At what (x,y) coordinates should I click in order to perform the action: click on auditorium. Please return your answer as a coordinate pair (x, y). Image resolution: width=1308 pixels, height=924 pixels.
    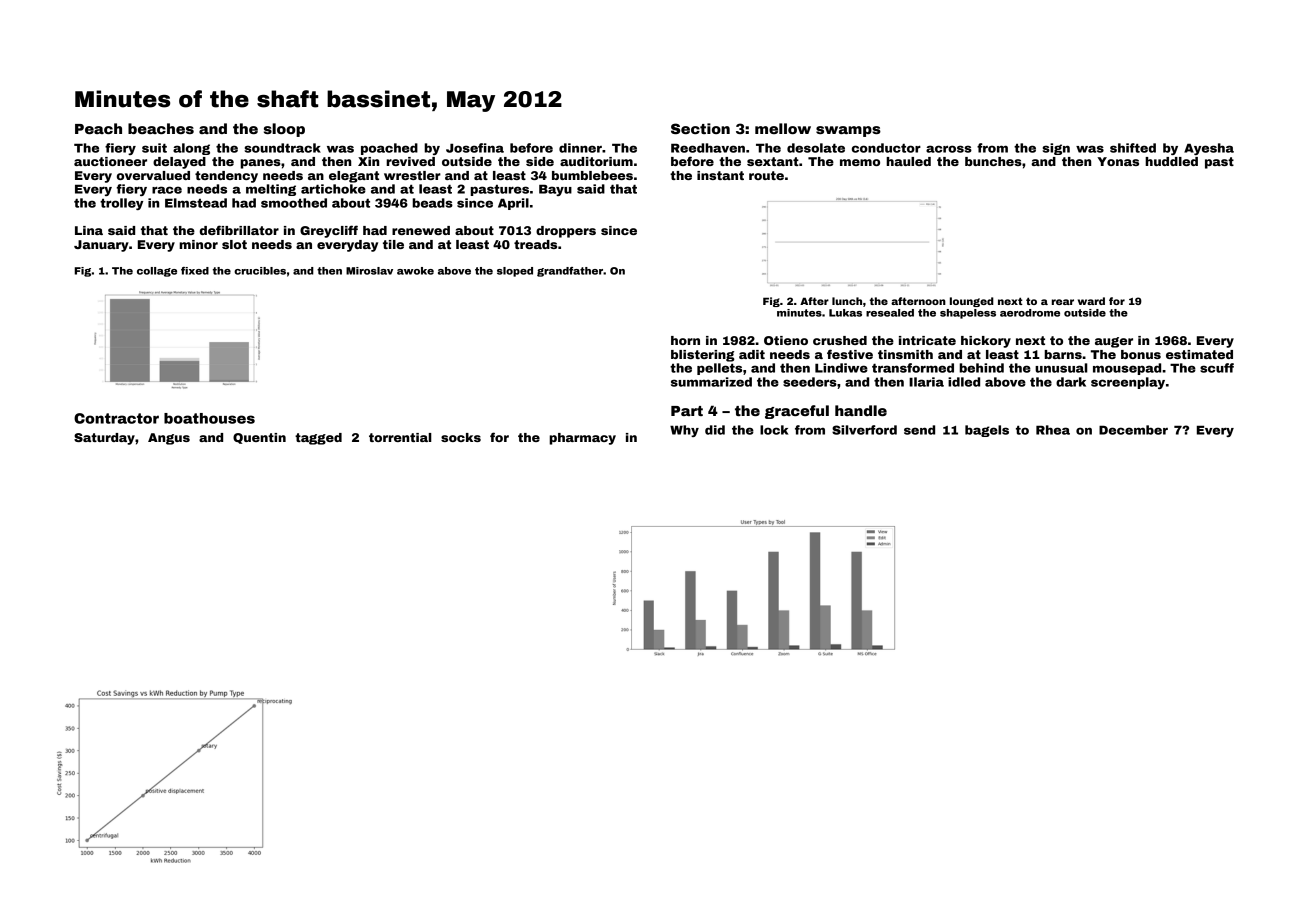
    Looking at the image, I should click on (596, 161).
